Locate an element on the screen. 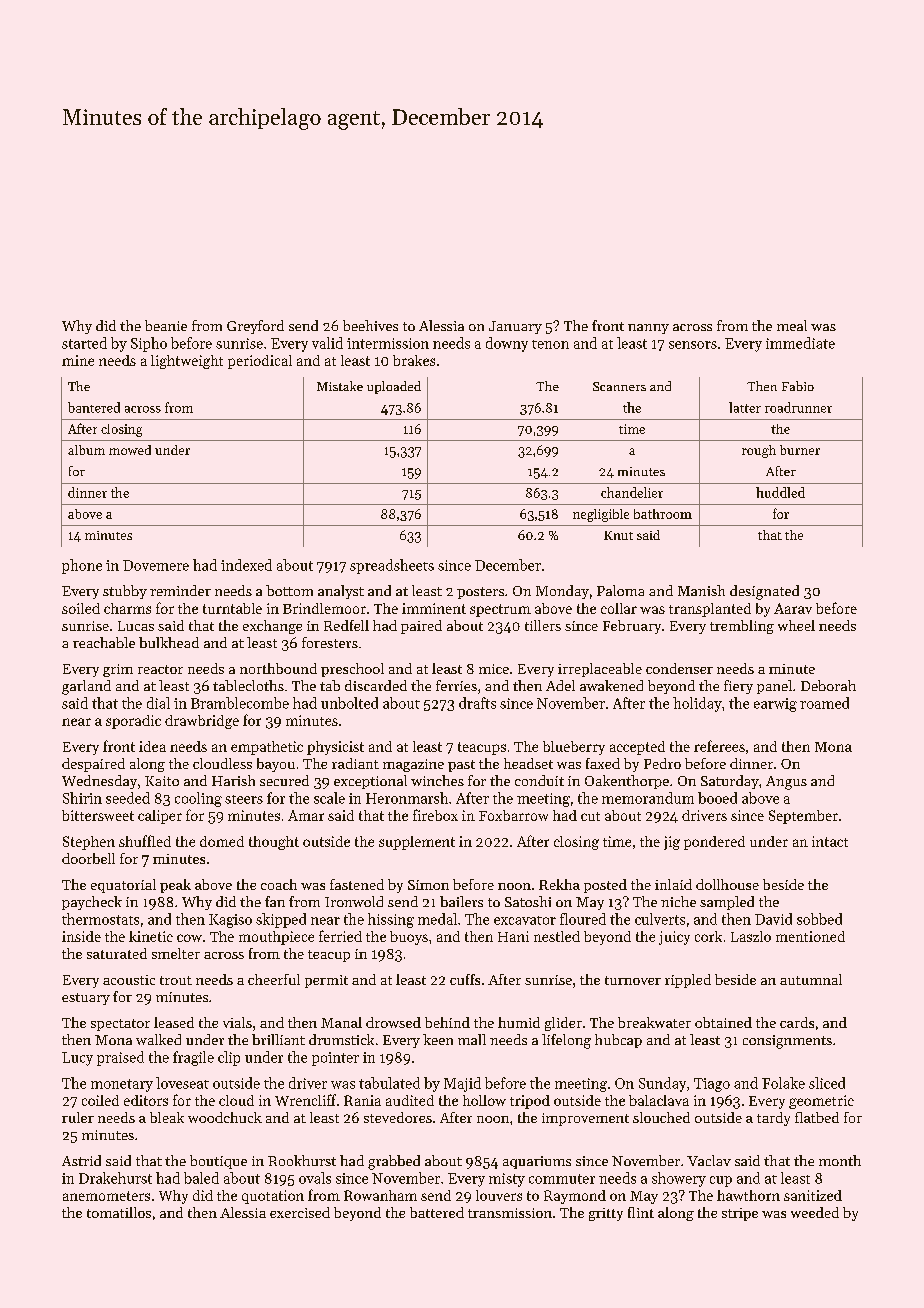  meal is located at coordinates (792, 325).
